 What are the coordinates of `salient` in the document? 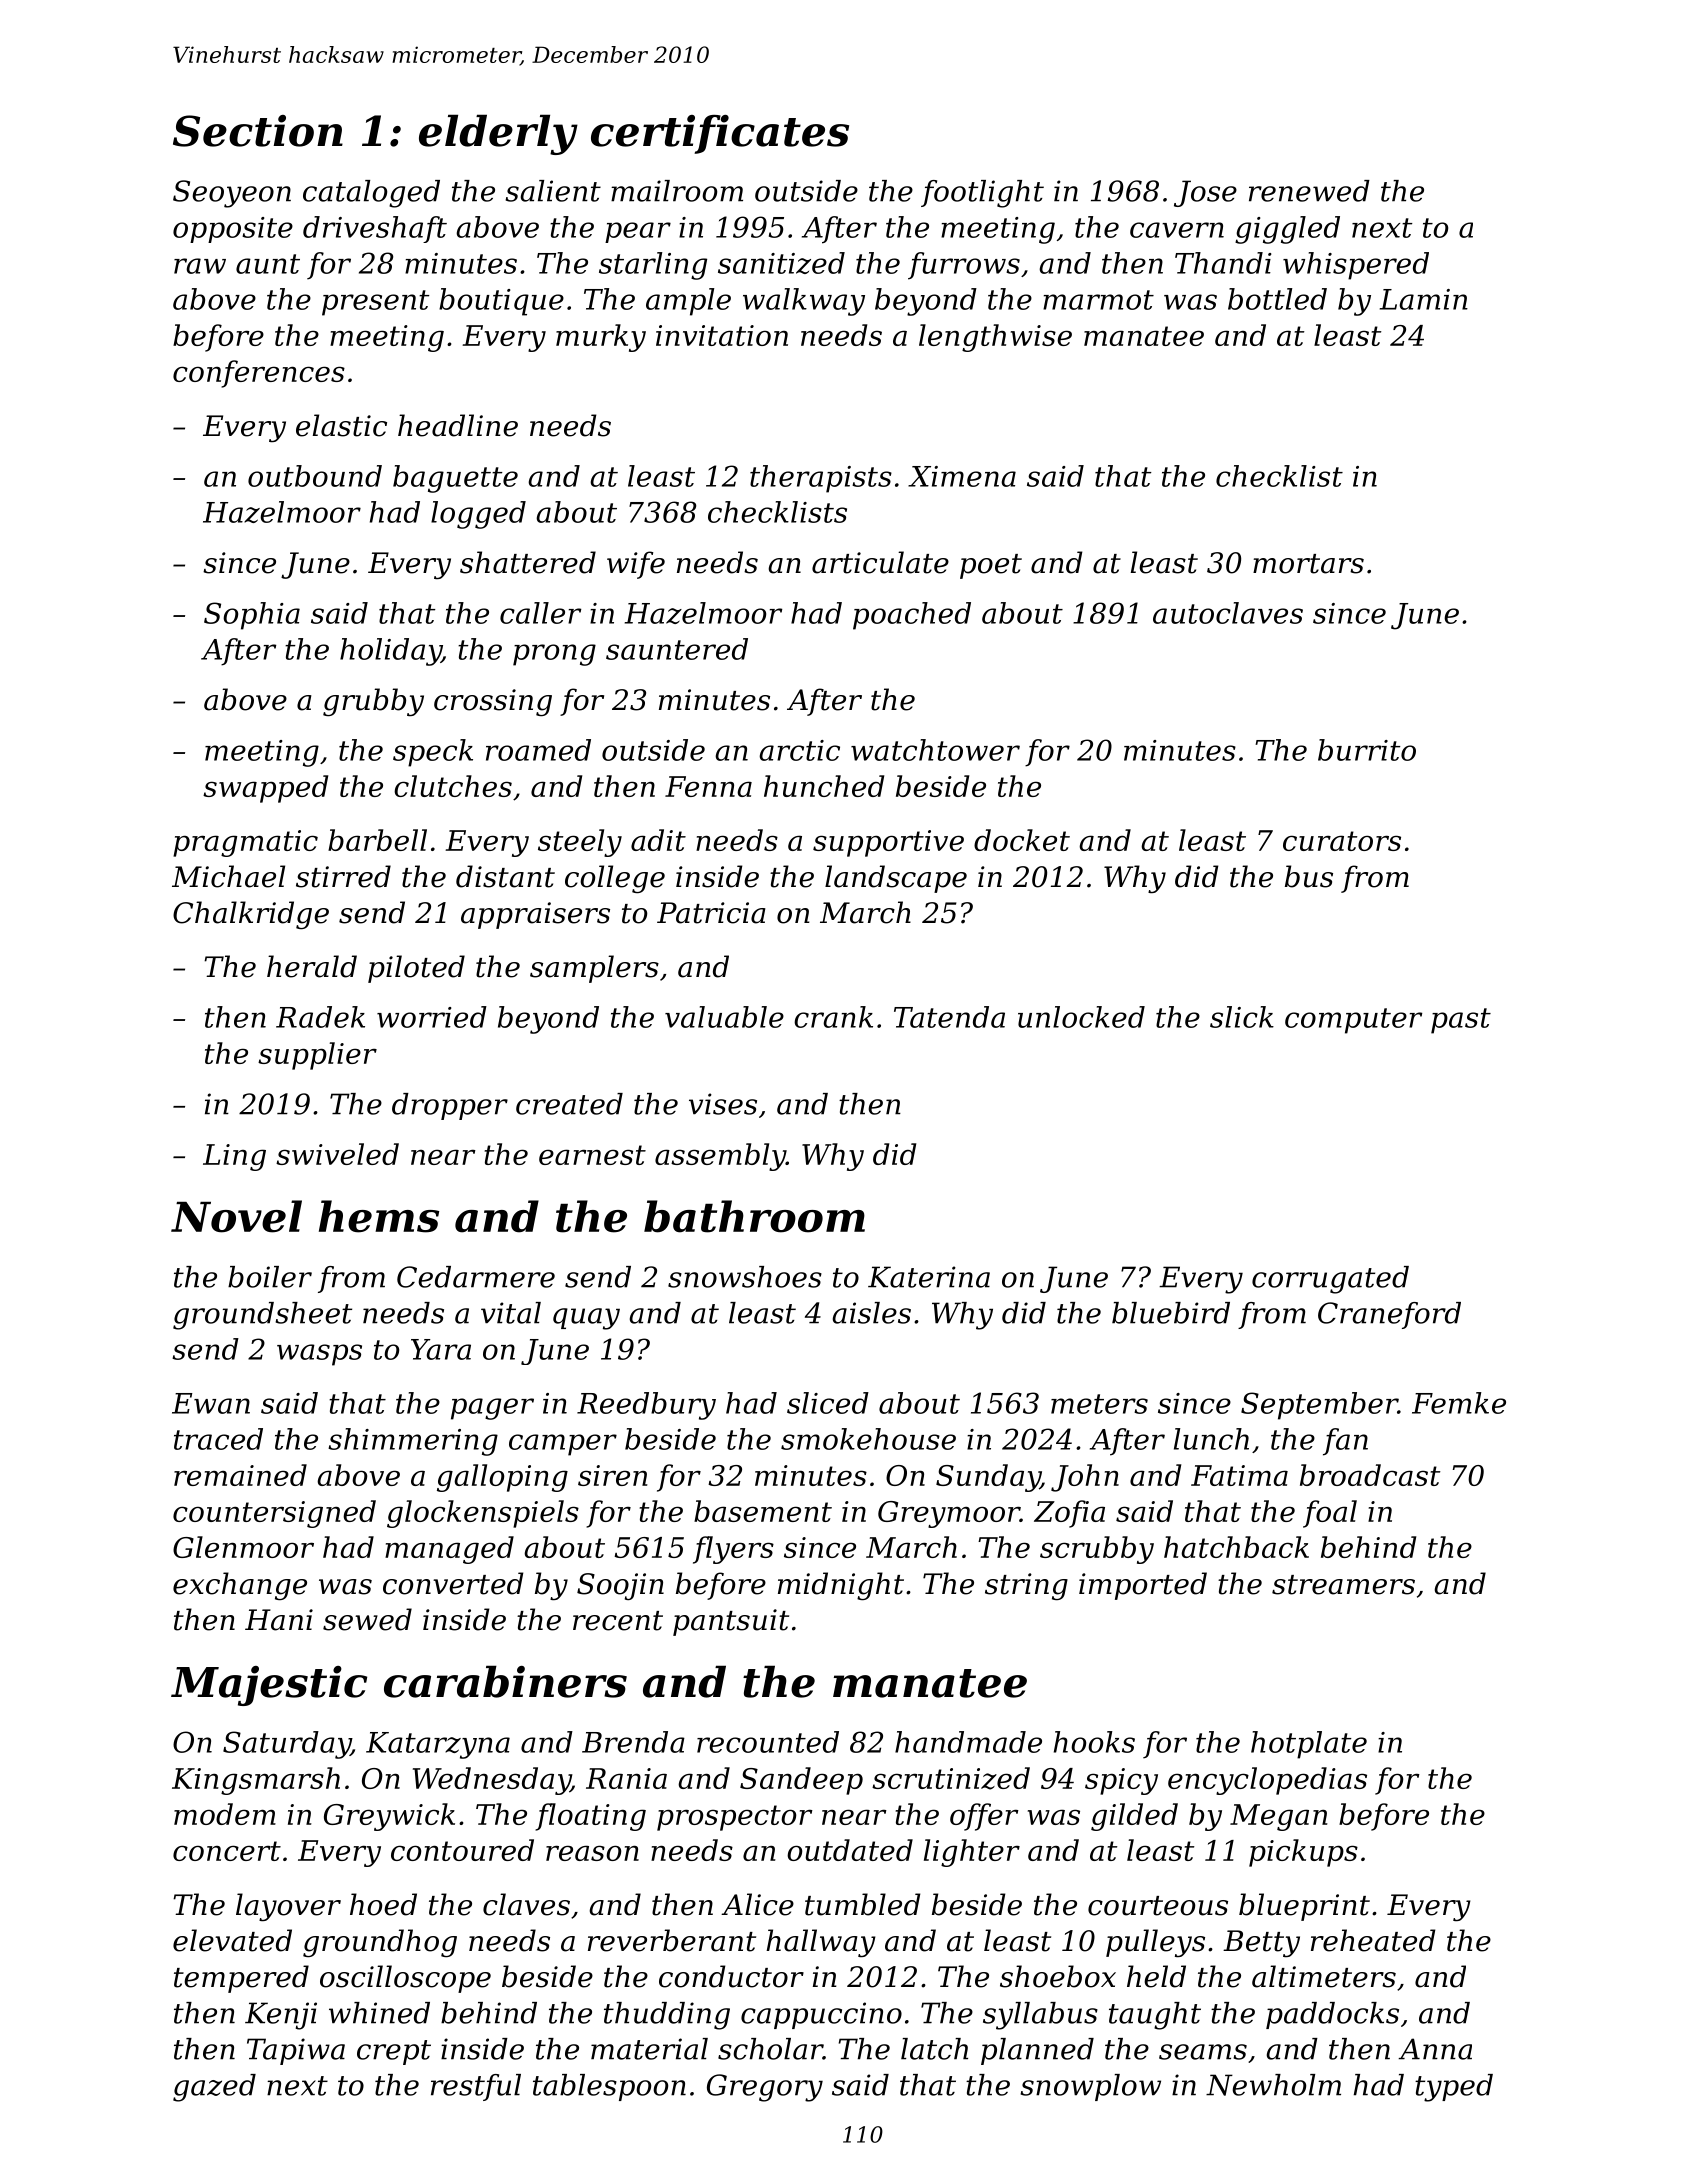 It's located at (553, 191).
